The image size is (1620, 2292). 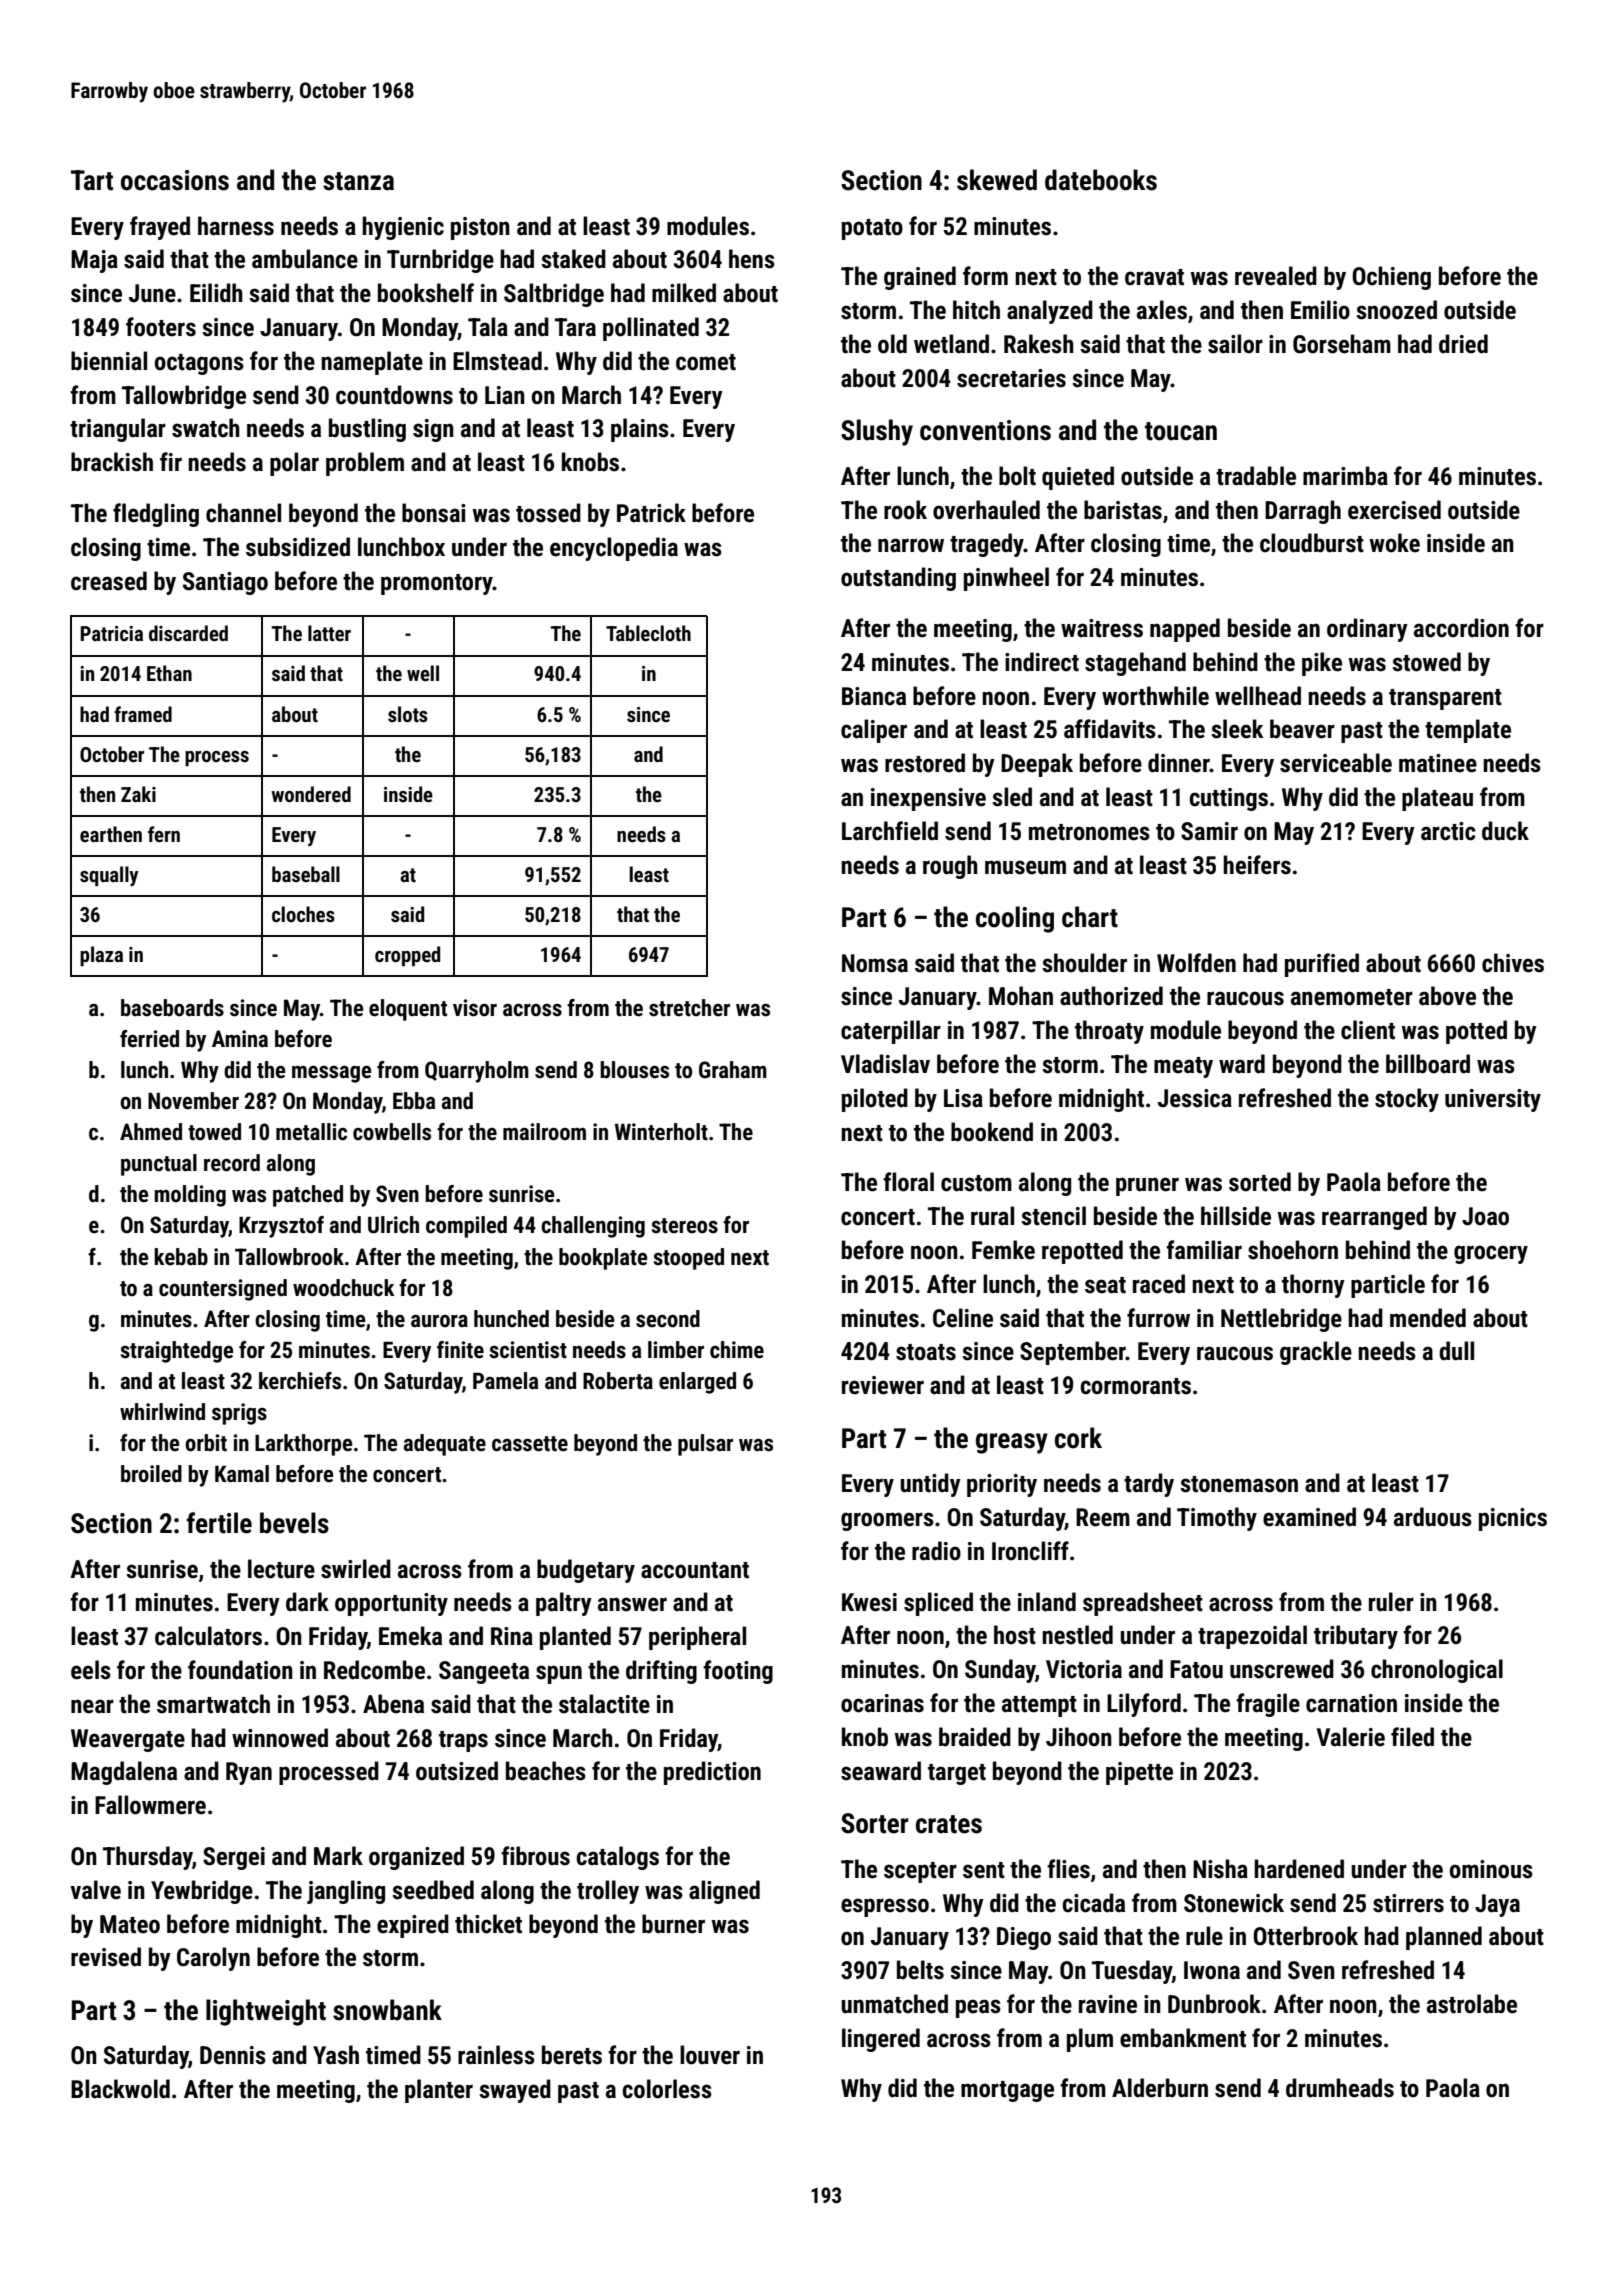 What do you see at coordinates (336, 2055) in the image?
I see `Yash` at bounding box center [336, 2055].
